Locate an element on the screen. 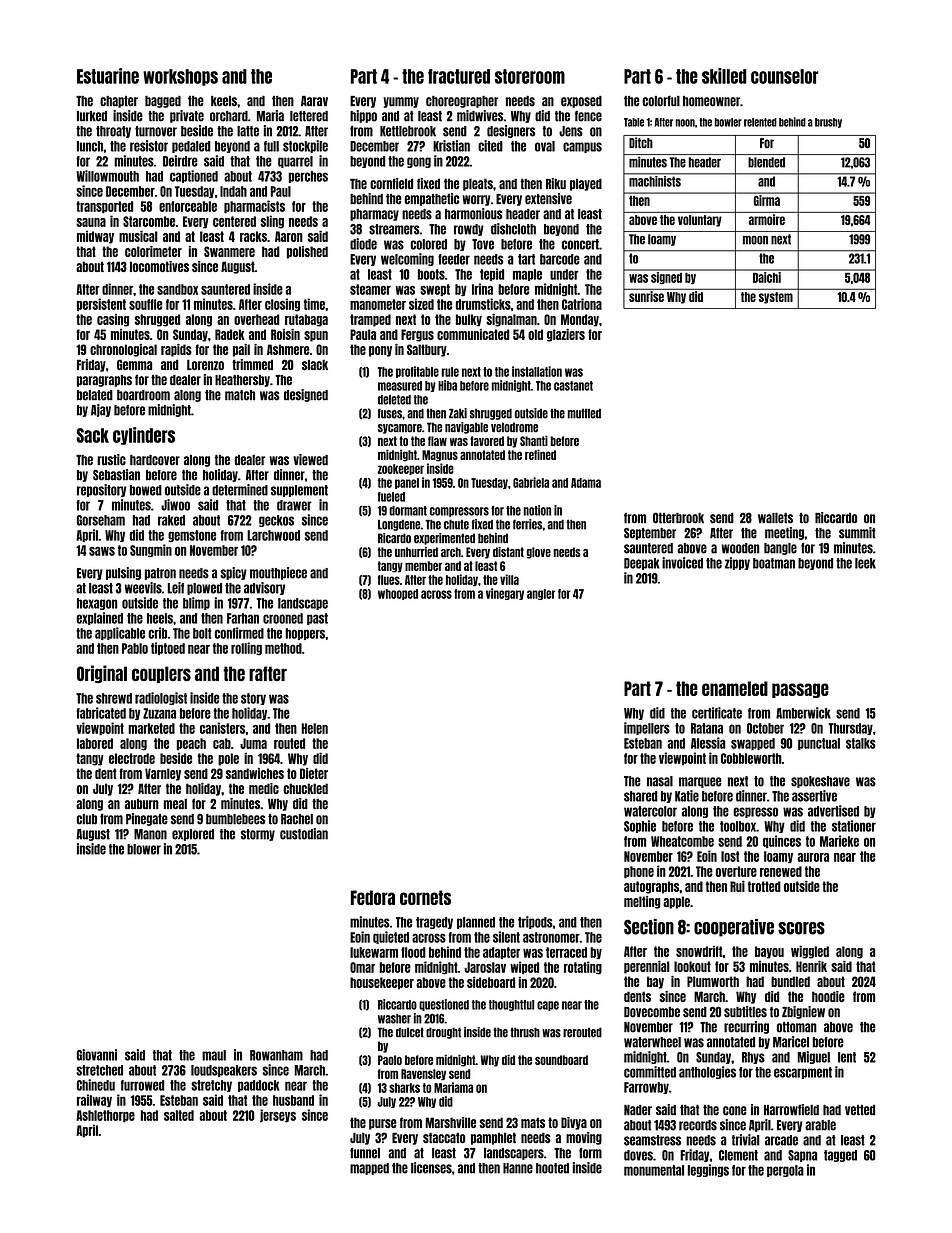  centered is located at coordinates (234, 221).
